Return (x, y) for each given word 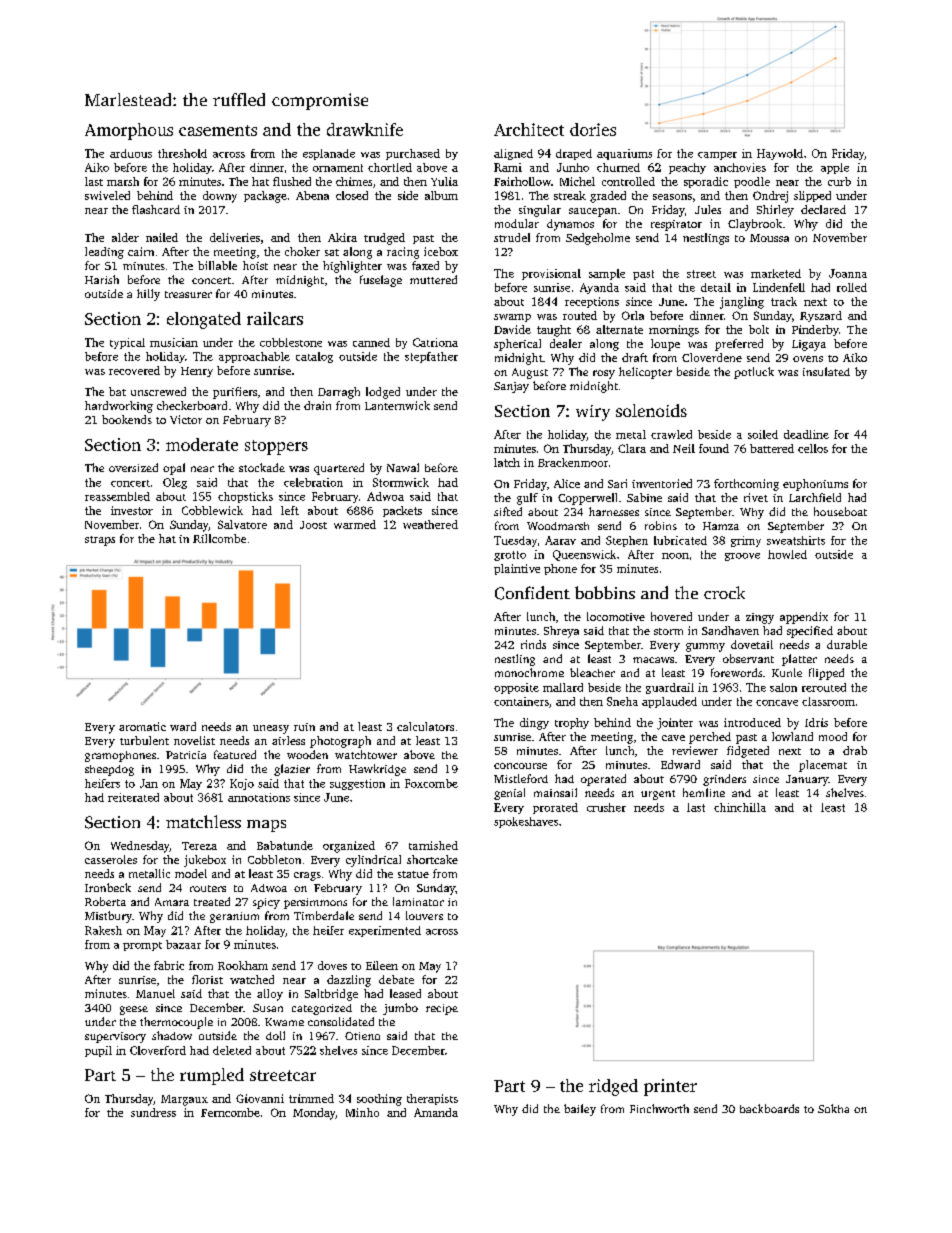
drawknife (365, 129)
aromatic (142, 726)
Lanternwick (397, 405)
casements (218, 130)
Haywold (780, 154)
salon (783, 687)
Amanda (436, 1112)
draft (635, 357)
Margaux (184, 1100)
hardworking (119, 407)
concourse (520, 766)
